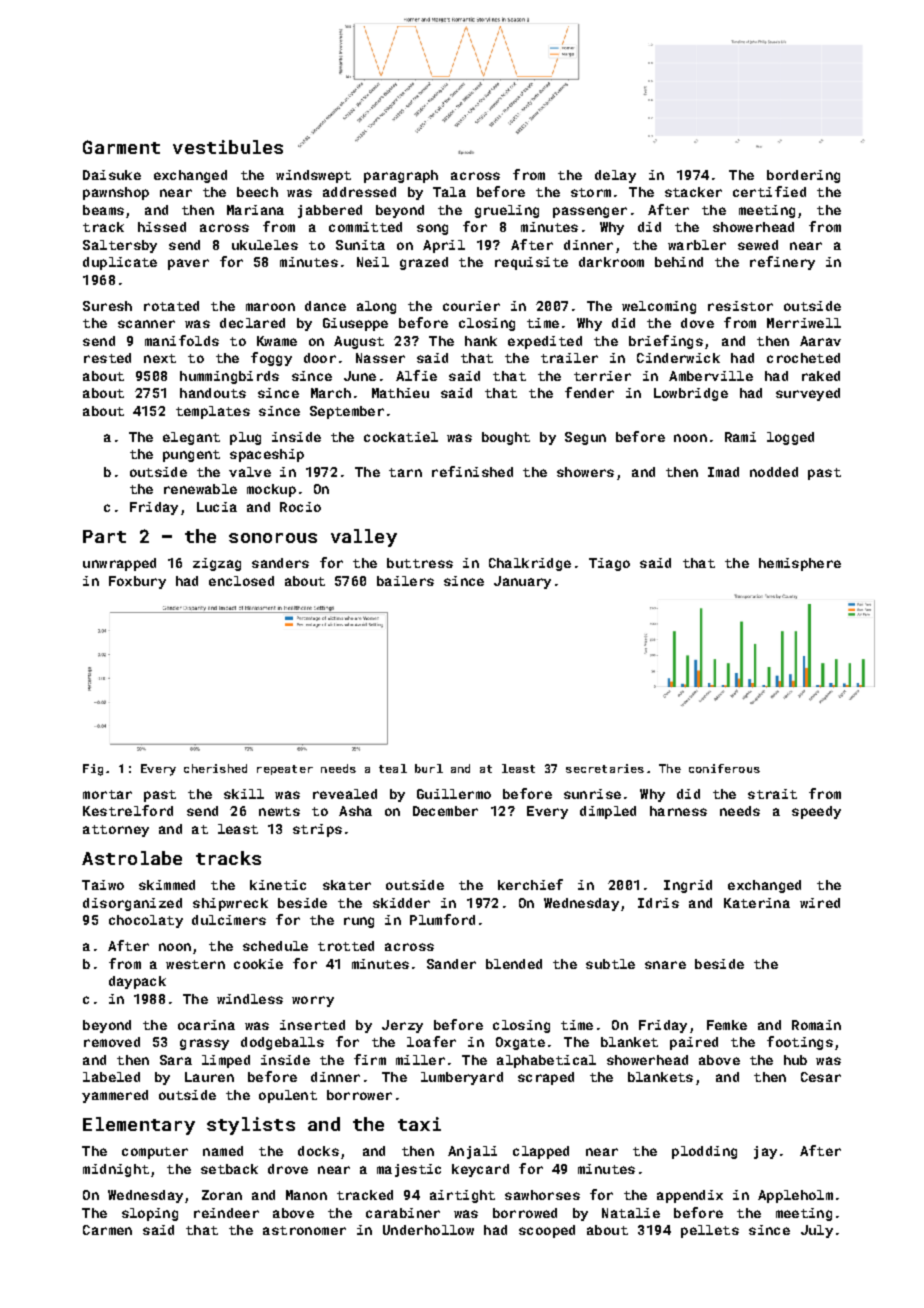  I want to click on stylists, so click(251, 1126).
